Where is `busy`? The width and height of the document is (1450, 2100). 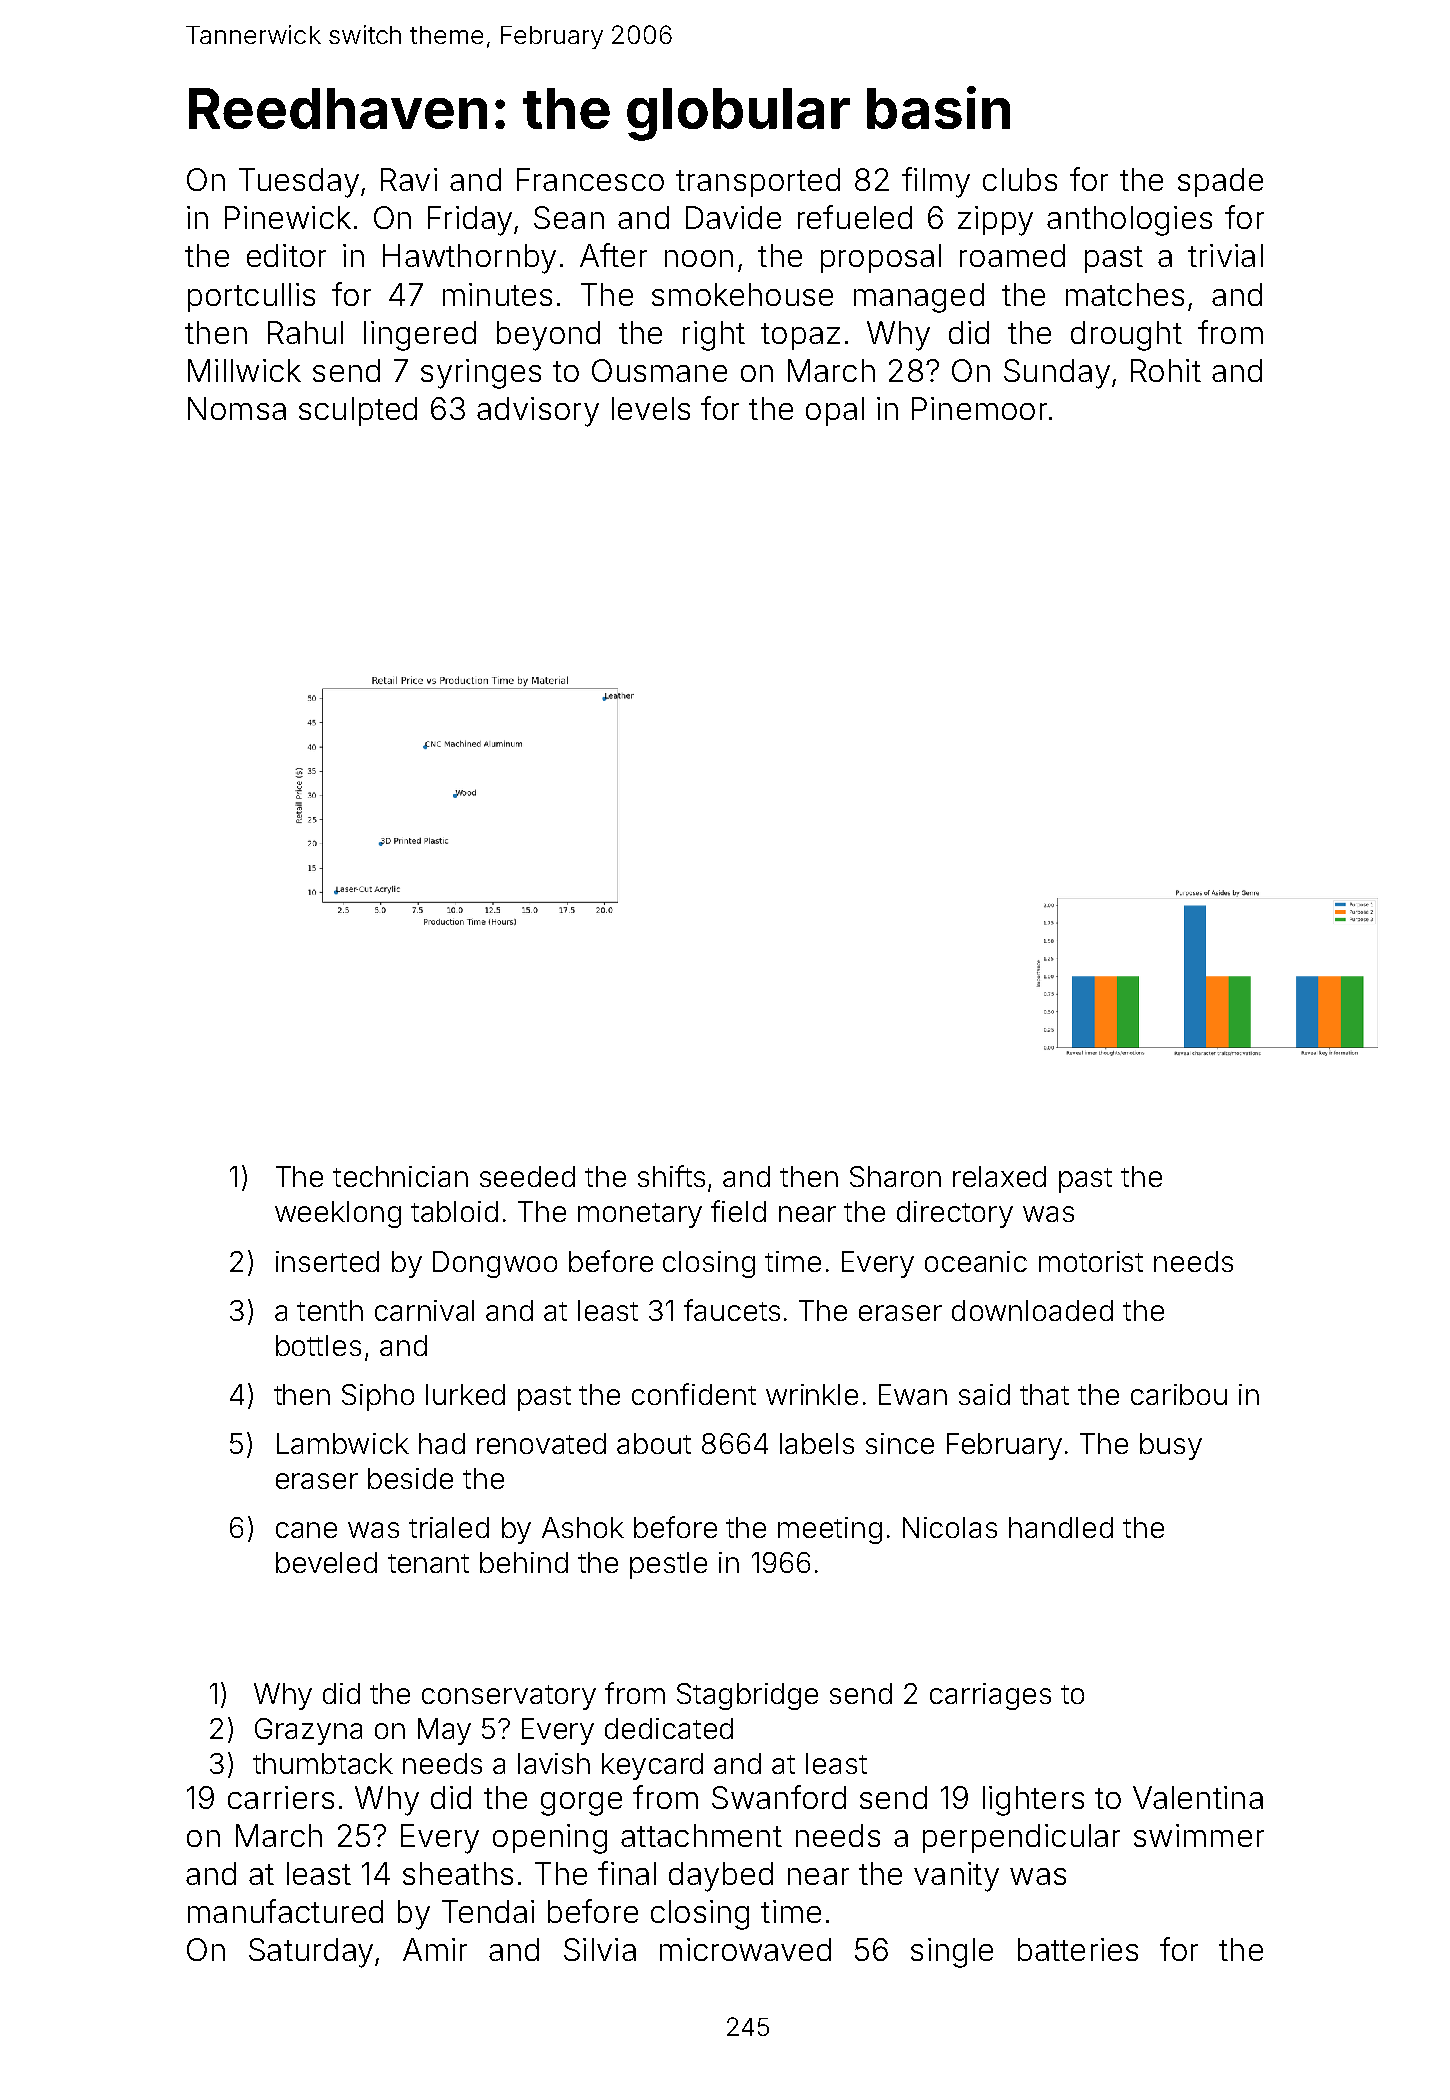 busy is located at coordinates (1171, 1446).
